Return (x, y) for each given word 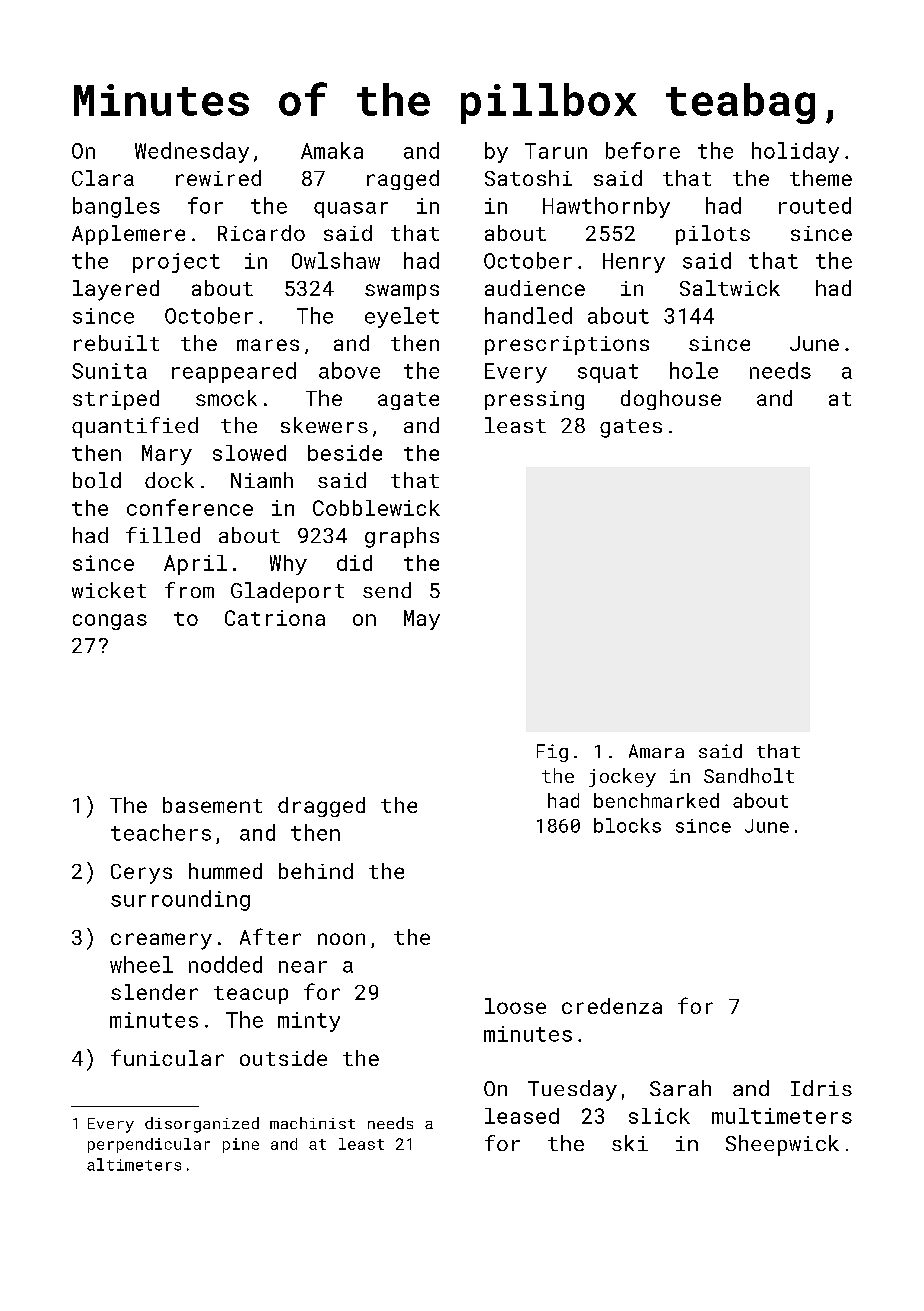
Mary (167, 455)
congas (110, 622)
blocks (627, 825)
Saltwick (730, 288)
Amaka (332, 150)
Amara (656, 751)
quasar (351, 210)
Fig (552, 753)
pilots (713, 235)
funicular (167, 1057)
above (349, 370)
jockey (622, 777)
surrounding (180, 900)
